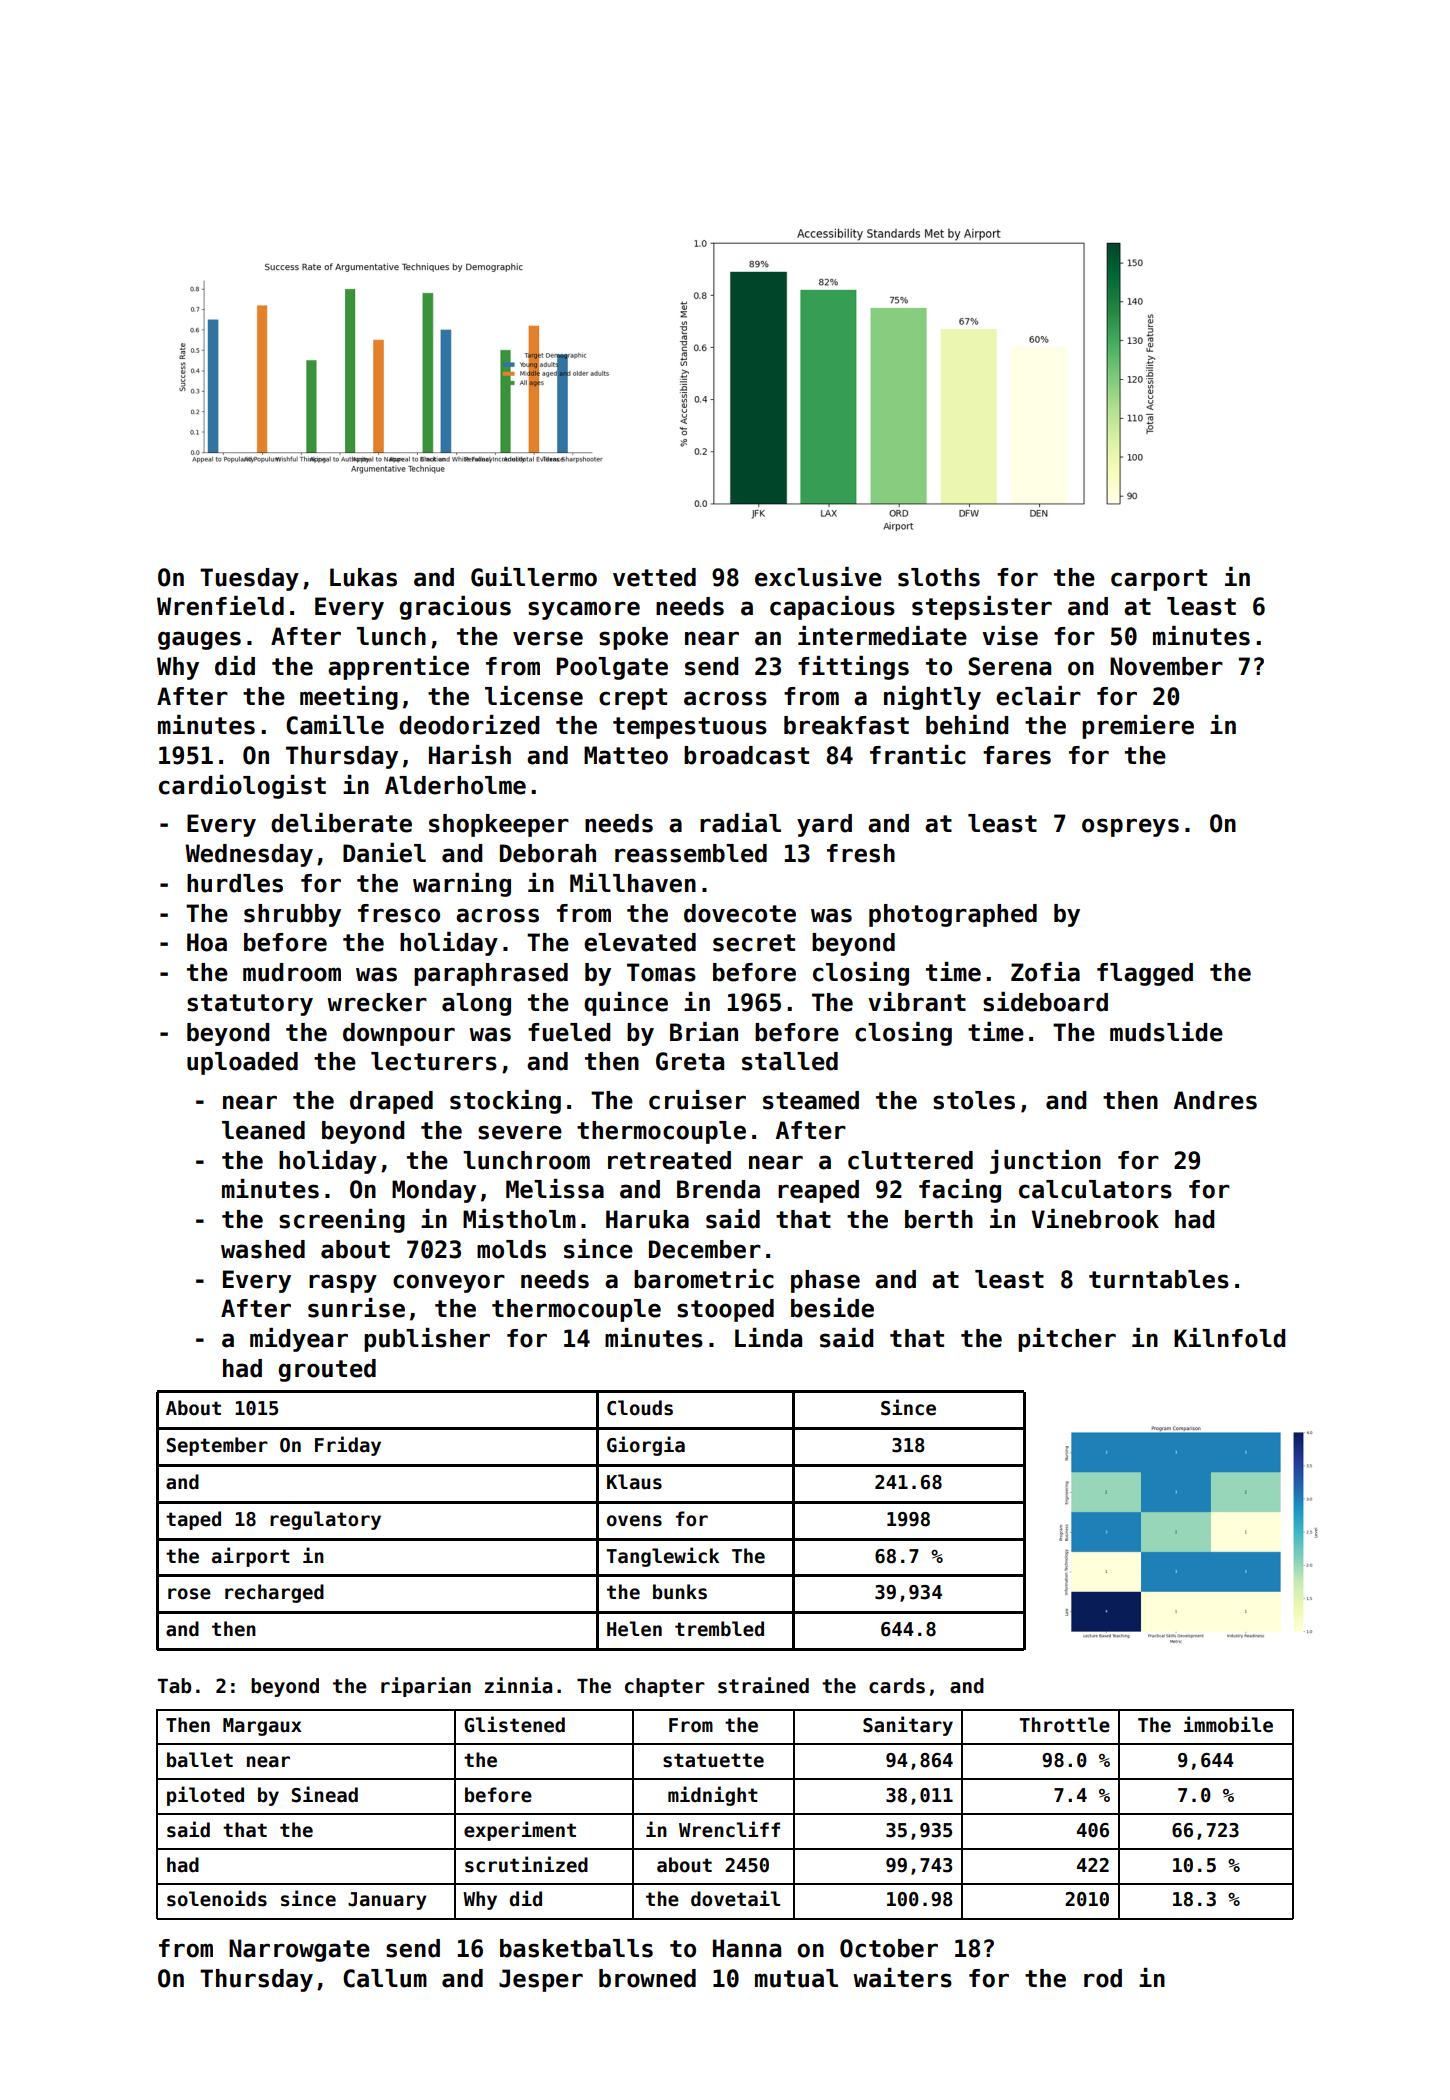 This image has height=2100, width=1450. I want to click on molds, so click(511, 1249).
